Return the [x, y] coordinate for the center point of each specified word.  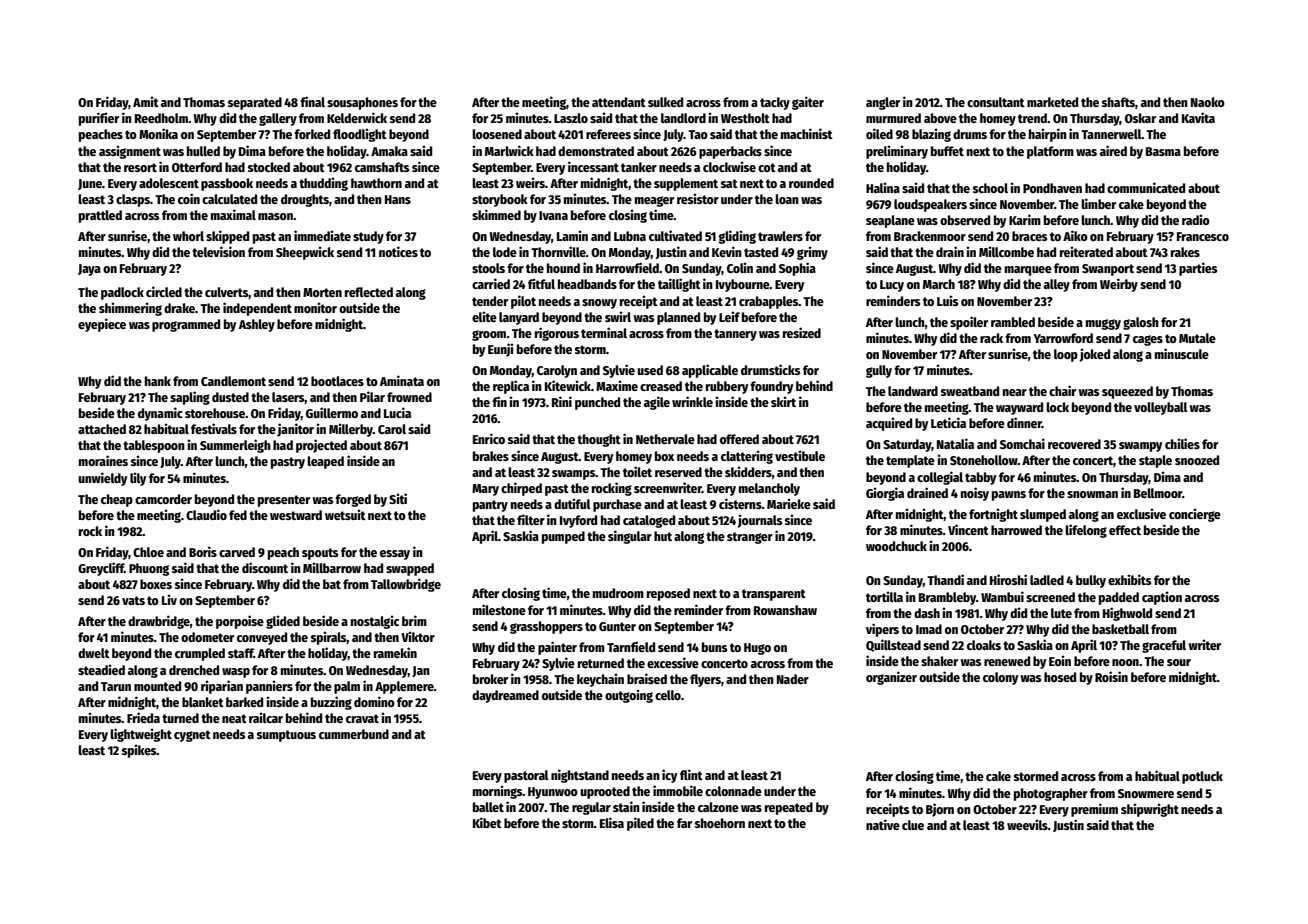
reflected [369, 292]
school [990, 188]
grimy [812, 253]
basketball [1120, 629]
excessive [673, 662]
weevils [1027, 824]
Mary [485, 490]
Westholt [745, 118]
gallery [278, 119]
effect [1125, 530]
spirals [329, 638]
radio [1196, 219]
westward [296, 515]
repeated [789, 808]
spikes [139, 751]
